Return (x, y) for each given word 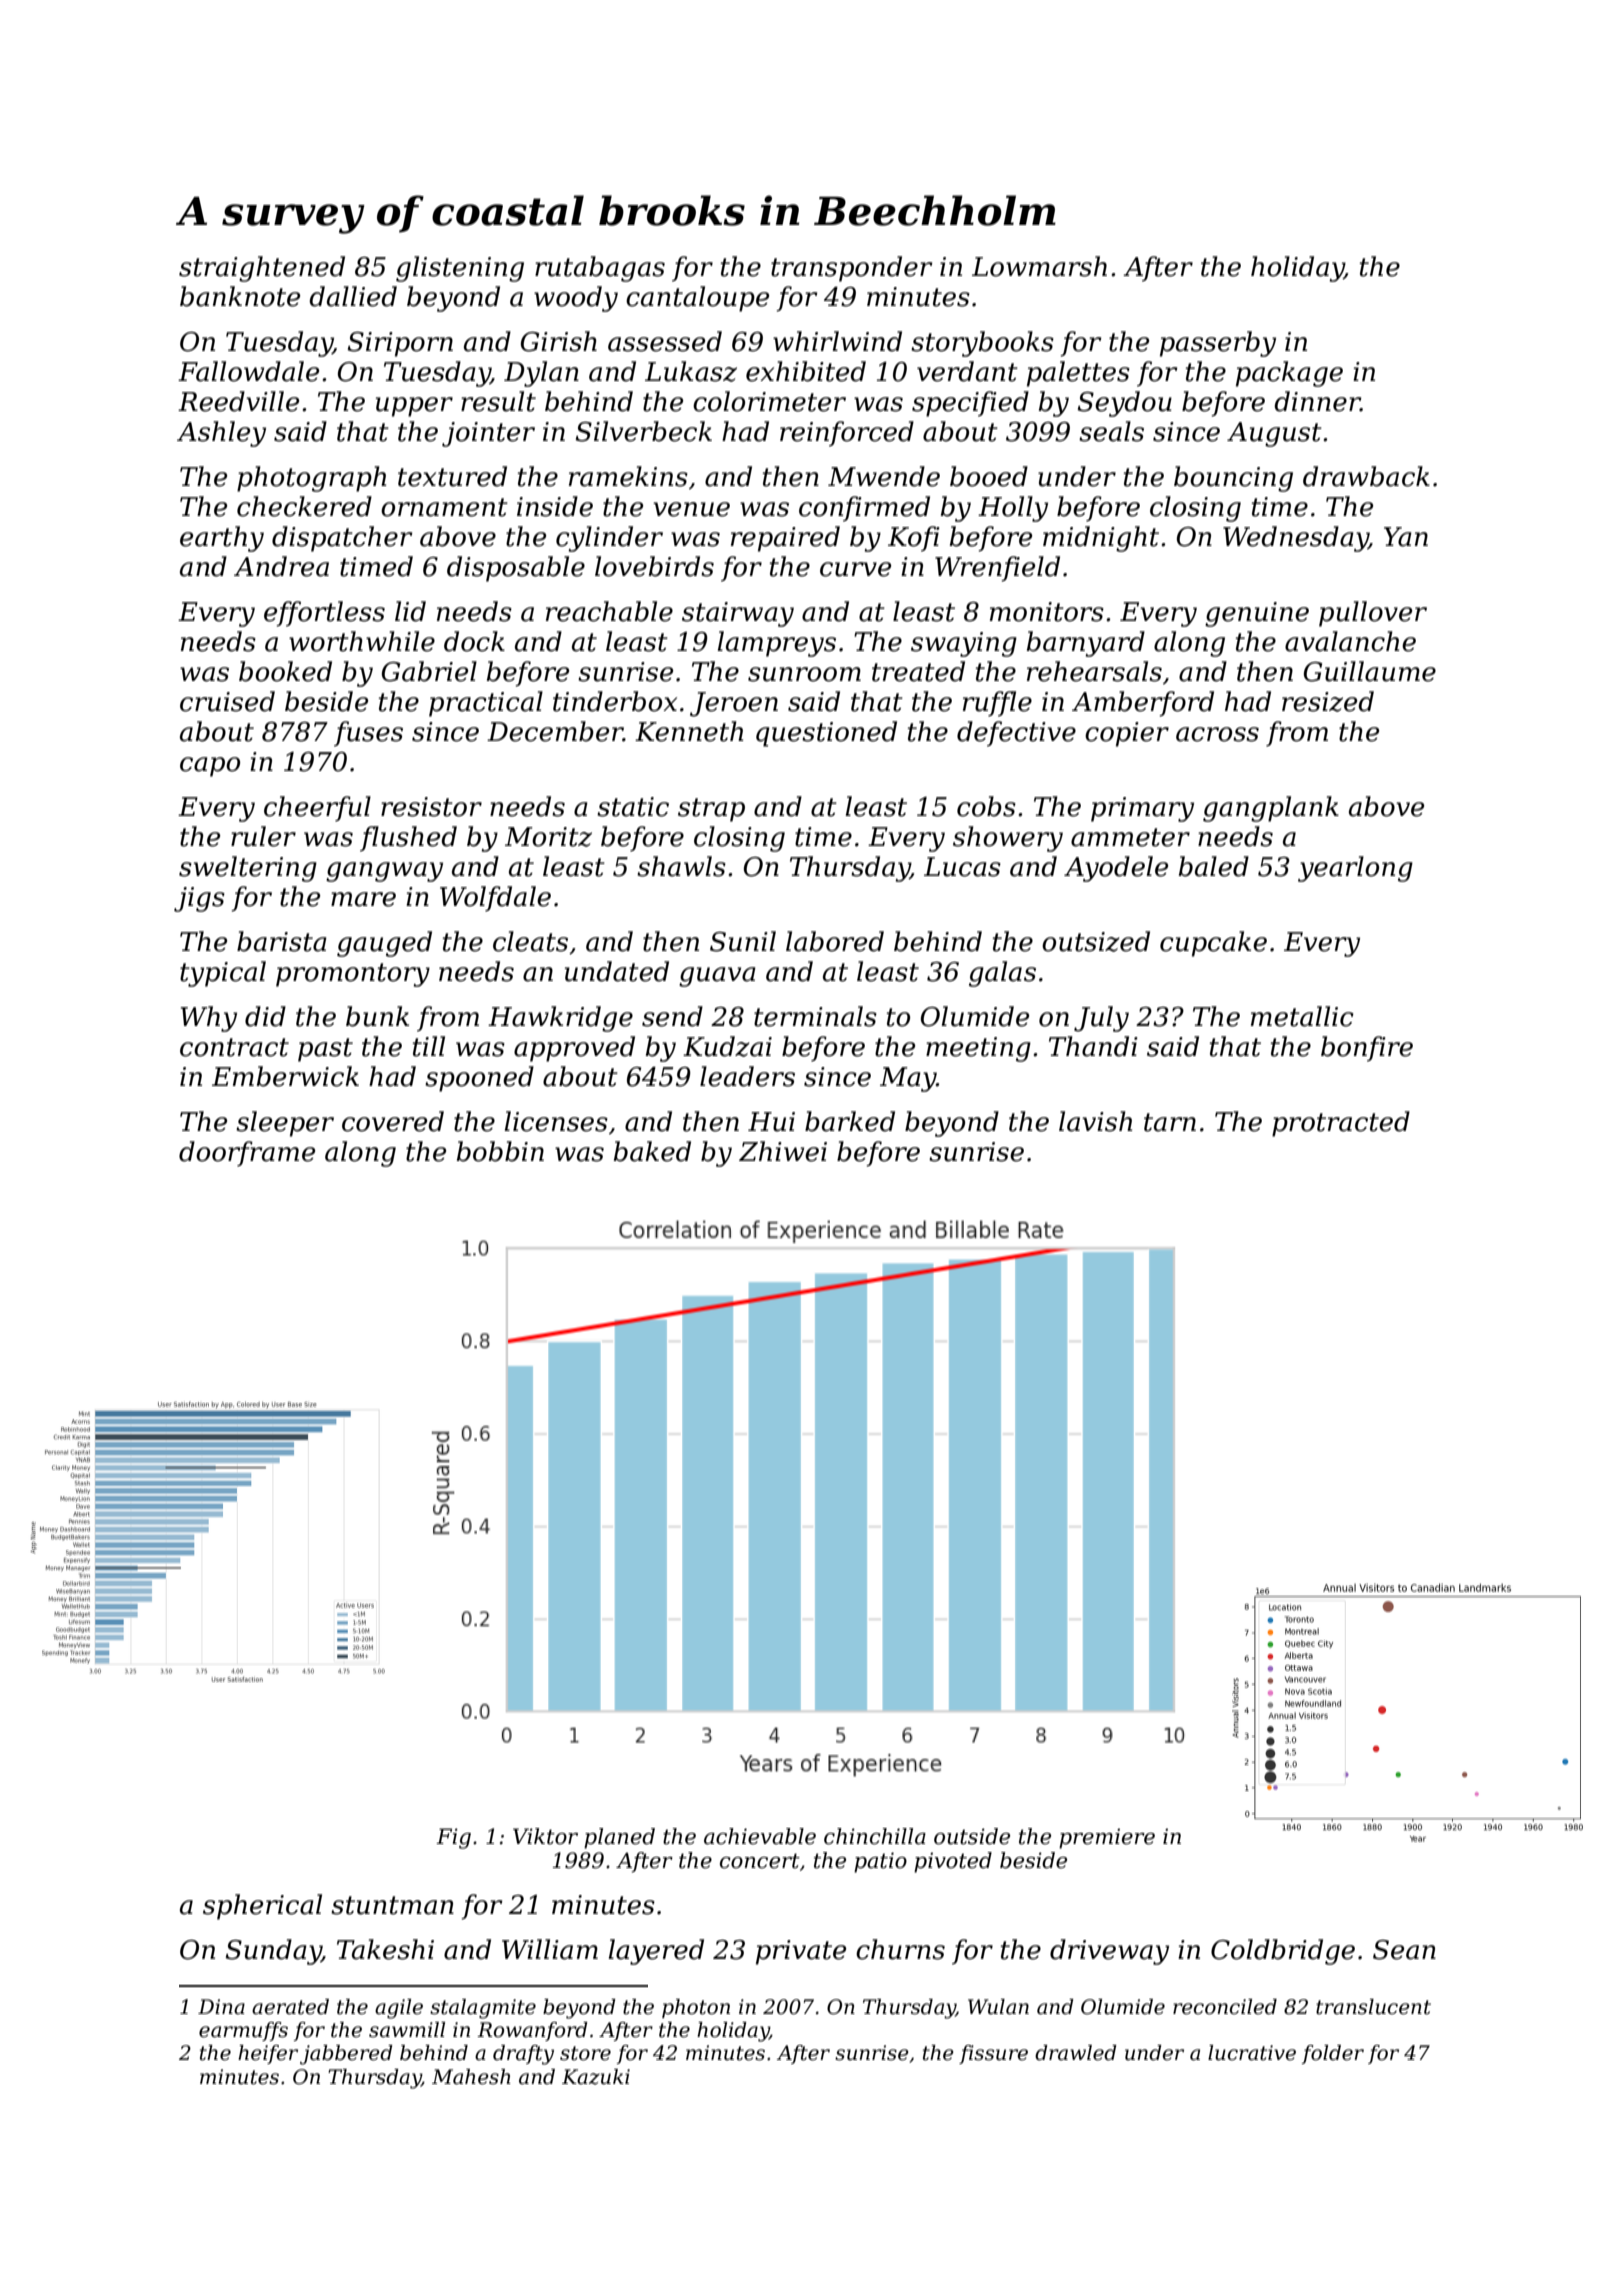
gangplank (1271, 809)
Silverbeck (644, 431)
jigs (199, 899)
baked (652, 1151)
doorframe (247, 1154)
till (429, 1046)
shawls (681, 866)
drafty (523, 2055)
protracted (1341, 1124)
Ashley (221, 434)
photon (696, 2008)
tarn (1170, 1122)
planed (619, 1838)
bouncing (1233, 479)
